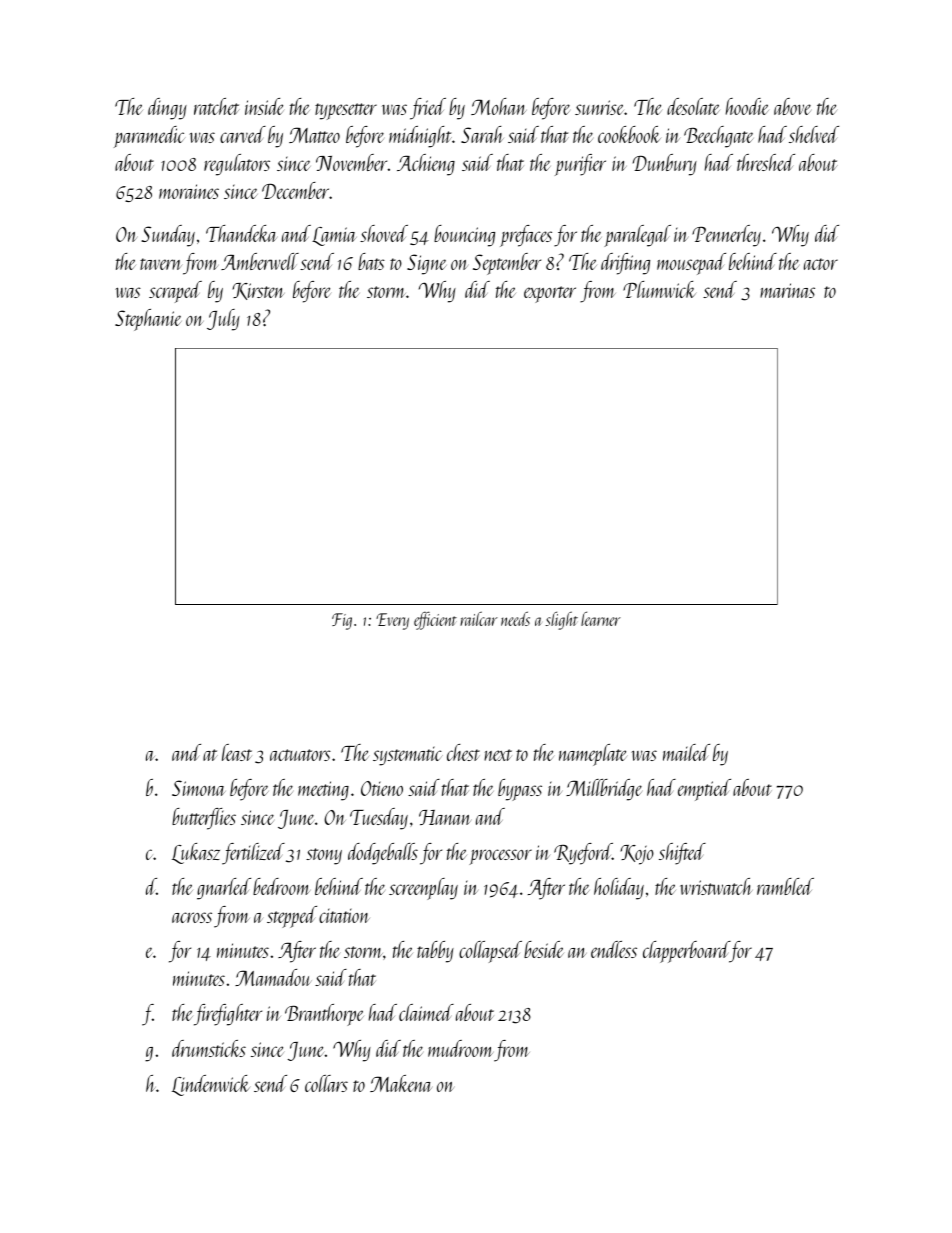 The width and height of the screenshot is (952, 1233). I want to click on shifted, so click(682, 854).
